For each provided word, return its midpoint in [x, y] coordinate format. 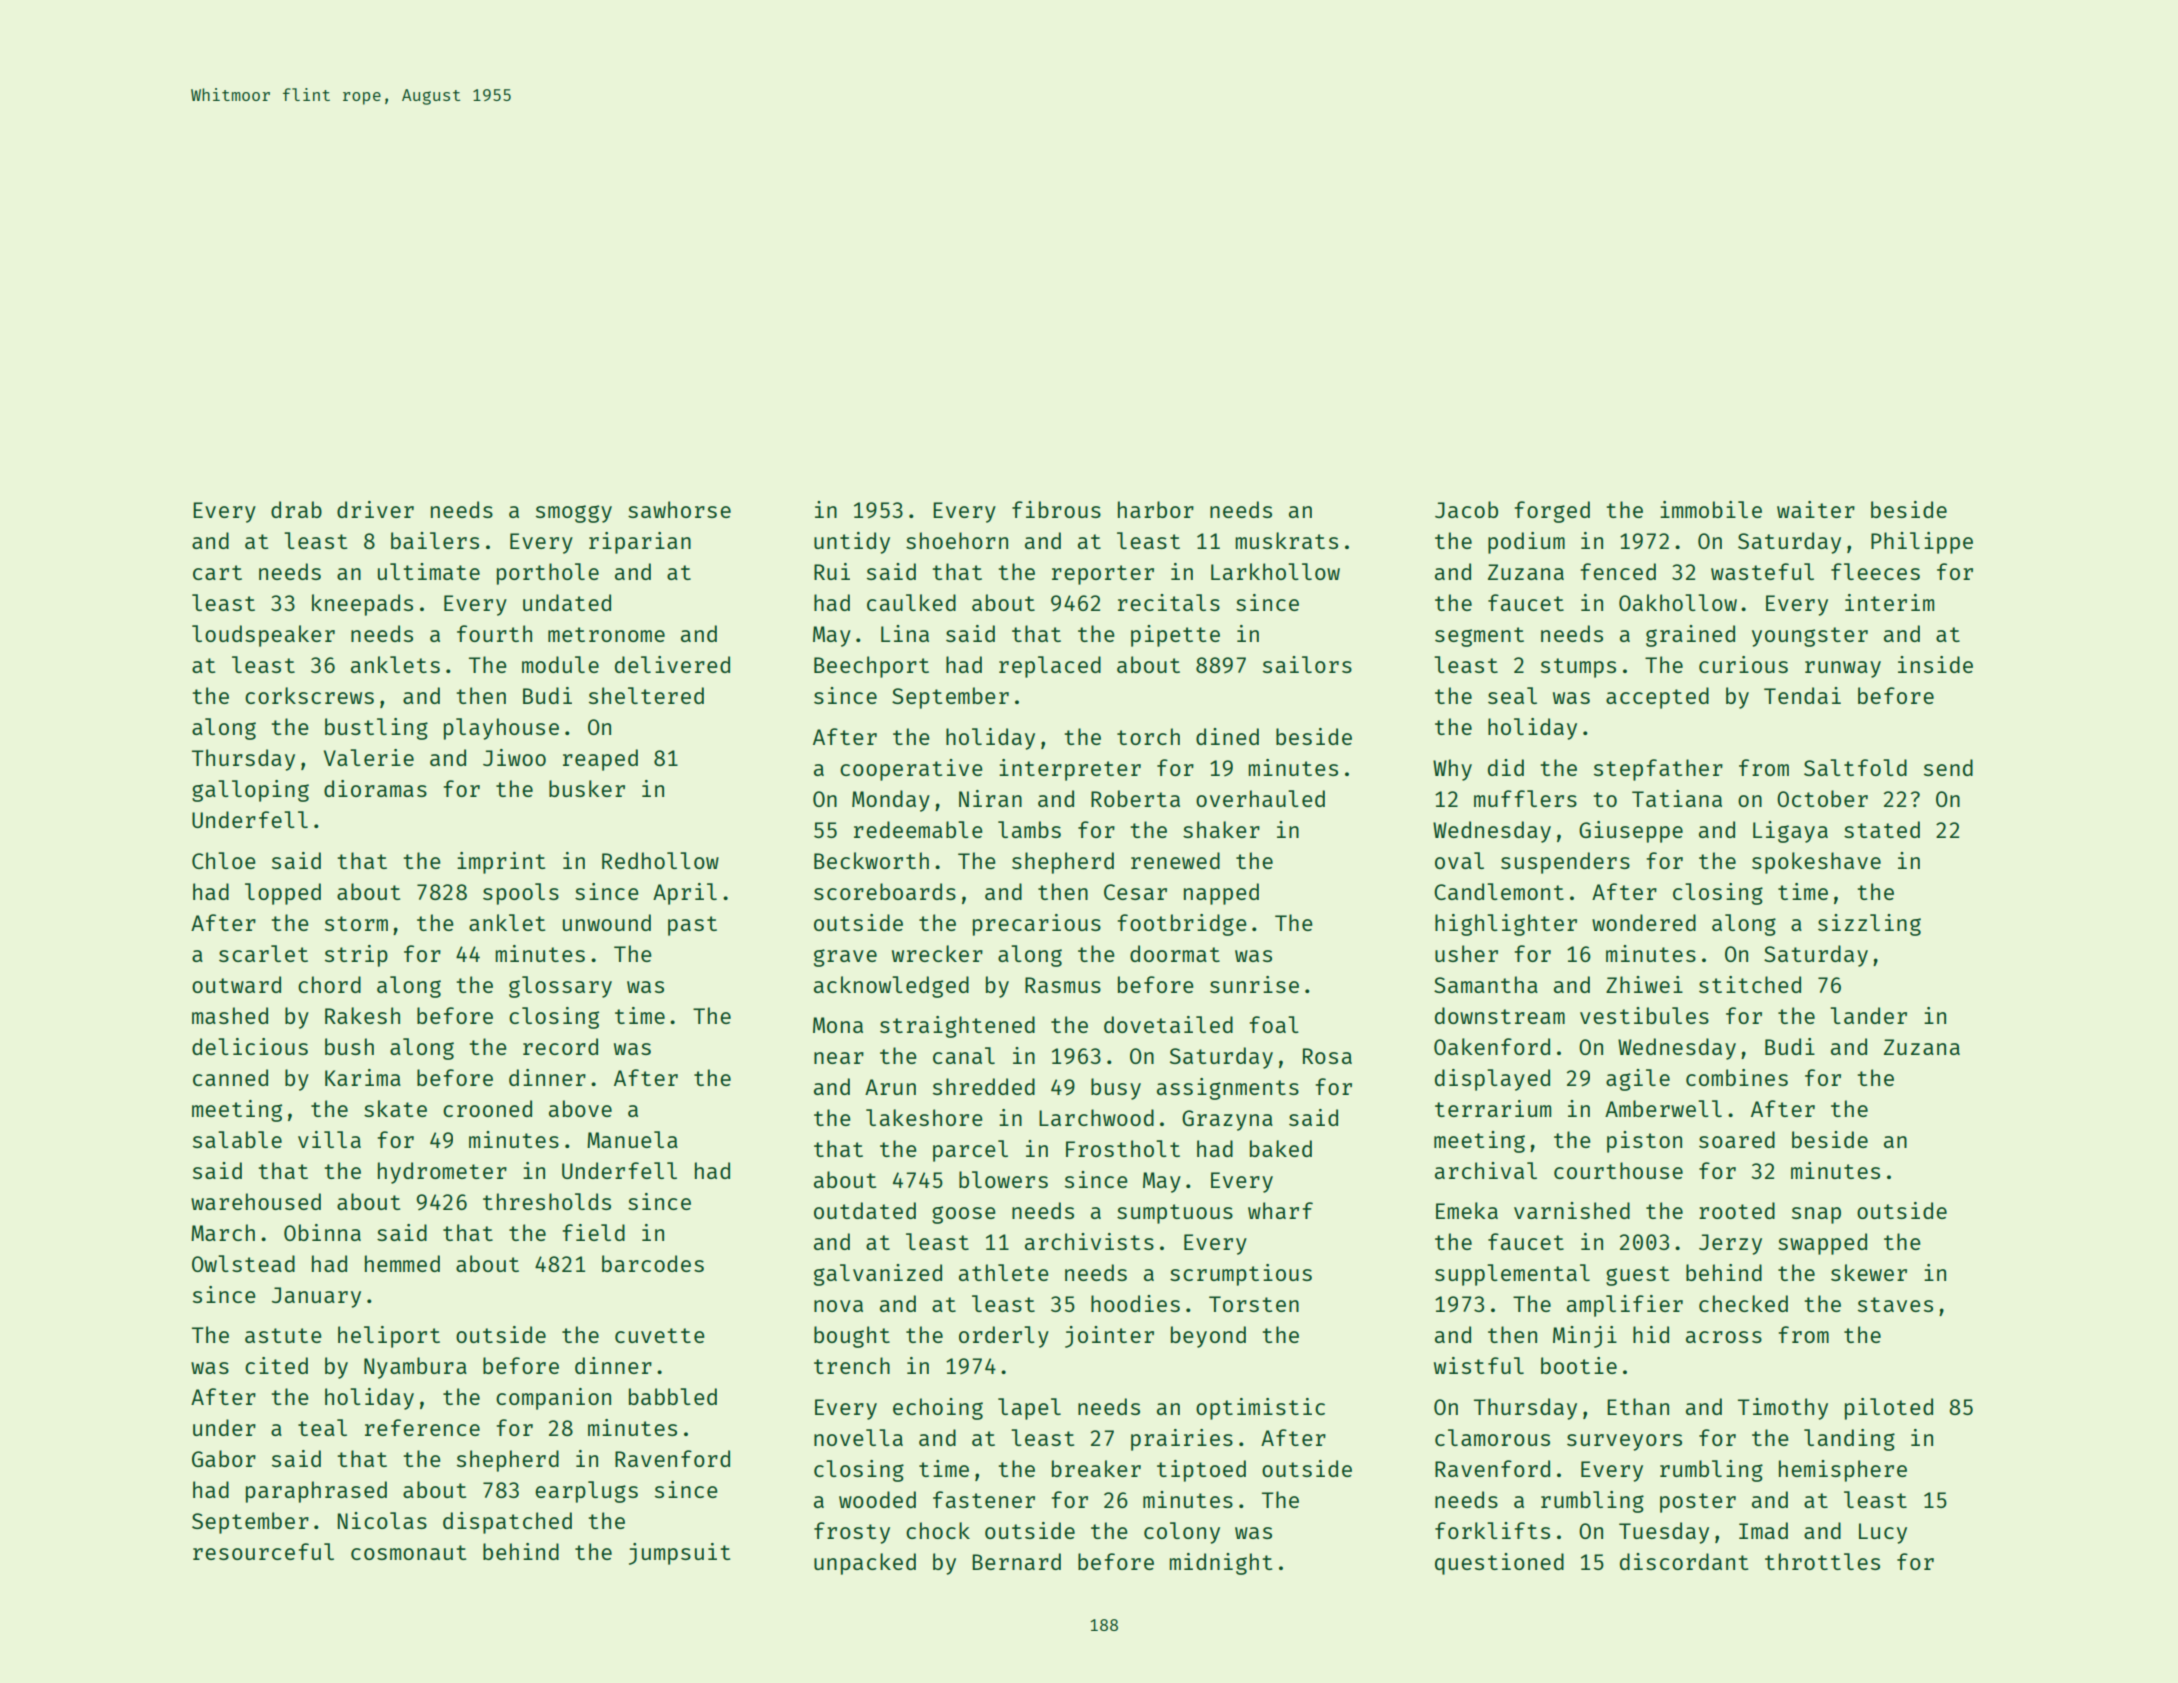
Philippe [1922, 543]
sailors [1307, 664]
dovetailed [1168, 1024]
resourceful [263, 1551]
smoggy [574, 514]
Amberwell [1663, 1108]
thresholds [547, 1201]
